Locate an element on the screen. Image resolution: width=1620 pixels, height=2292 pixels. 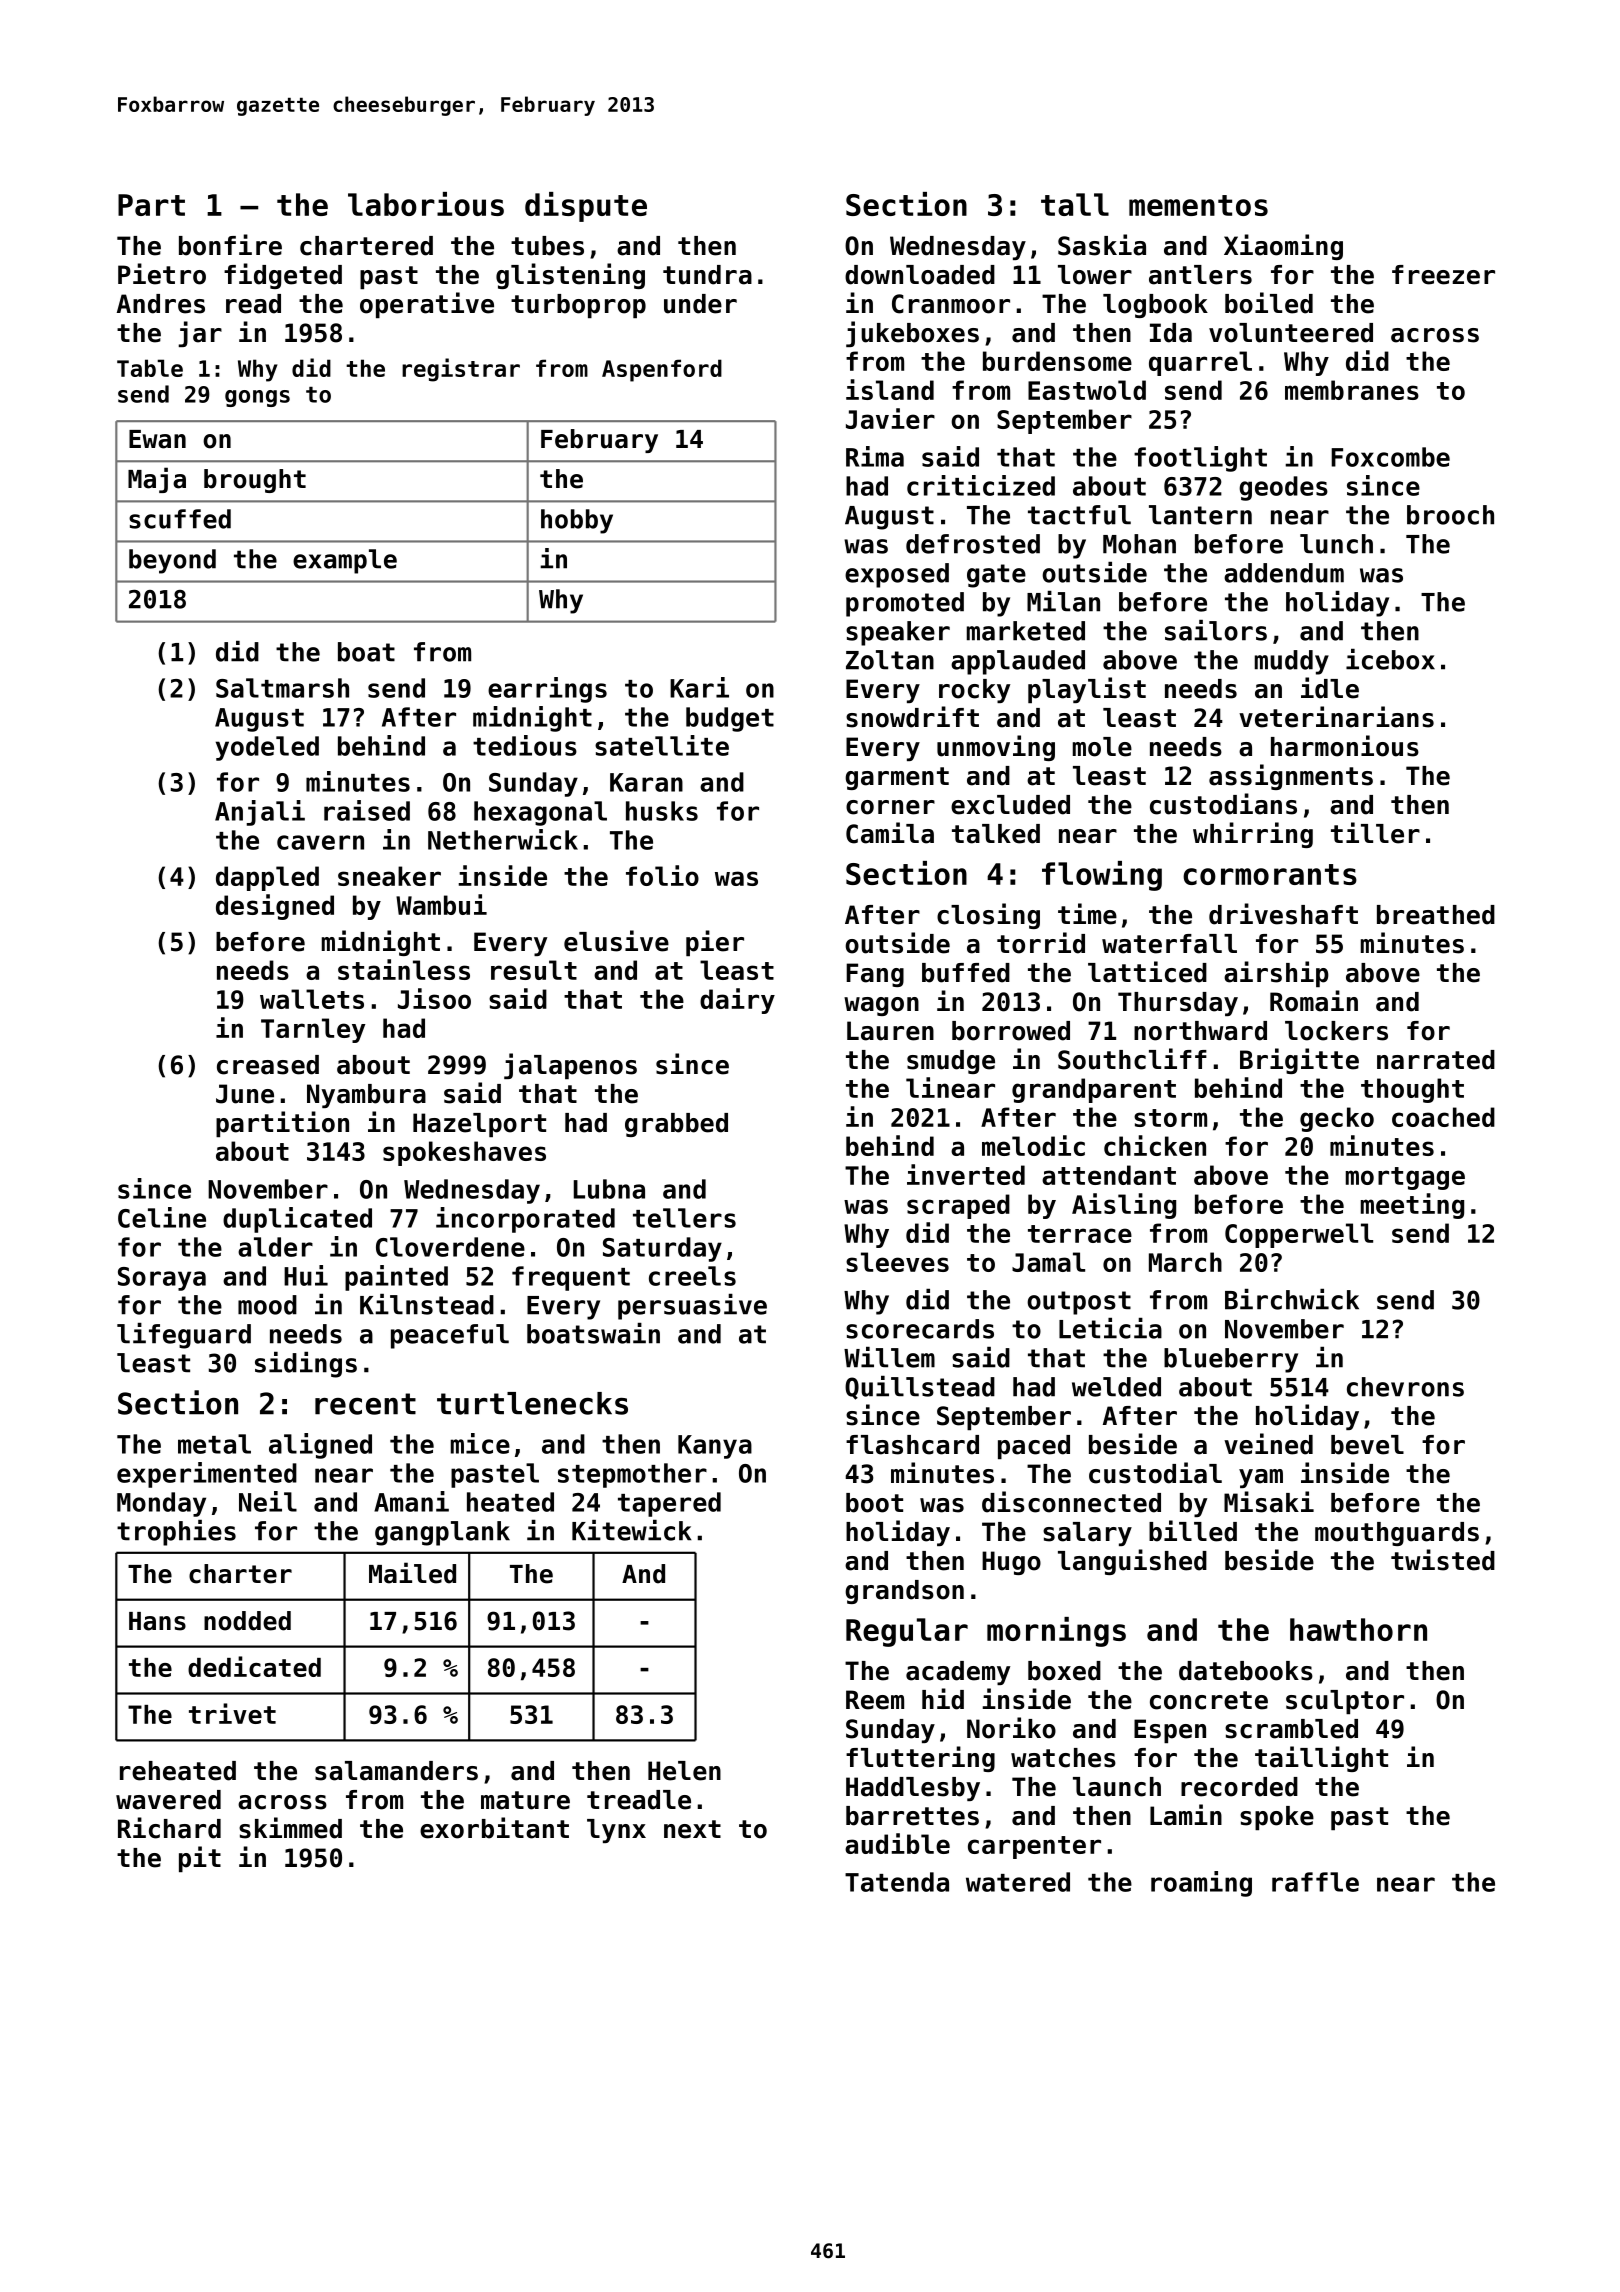
Rima is located at coordinates (875, 456).
